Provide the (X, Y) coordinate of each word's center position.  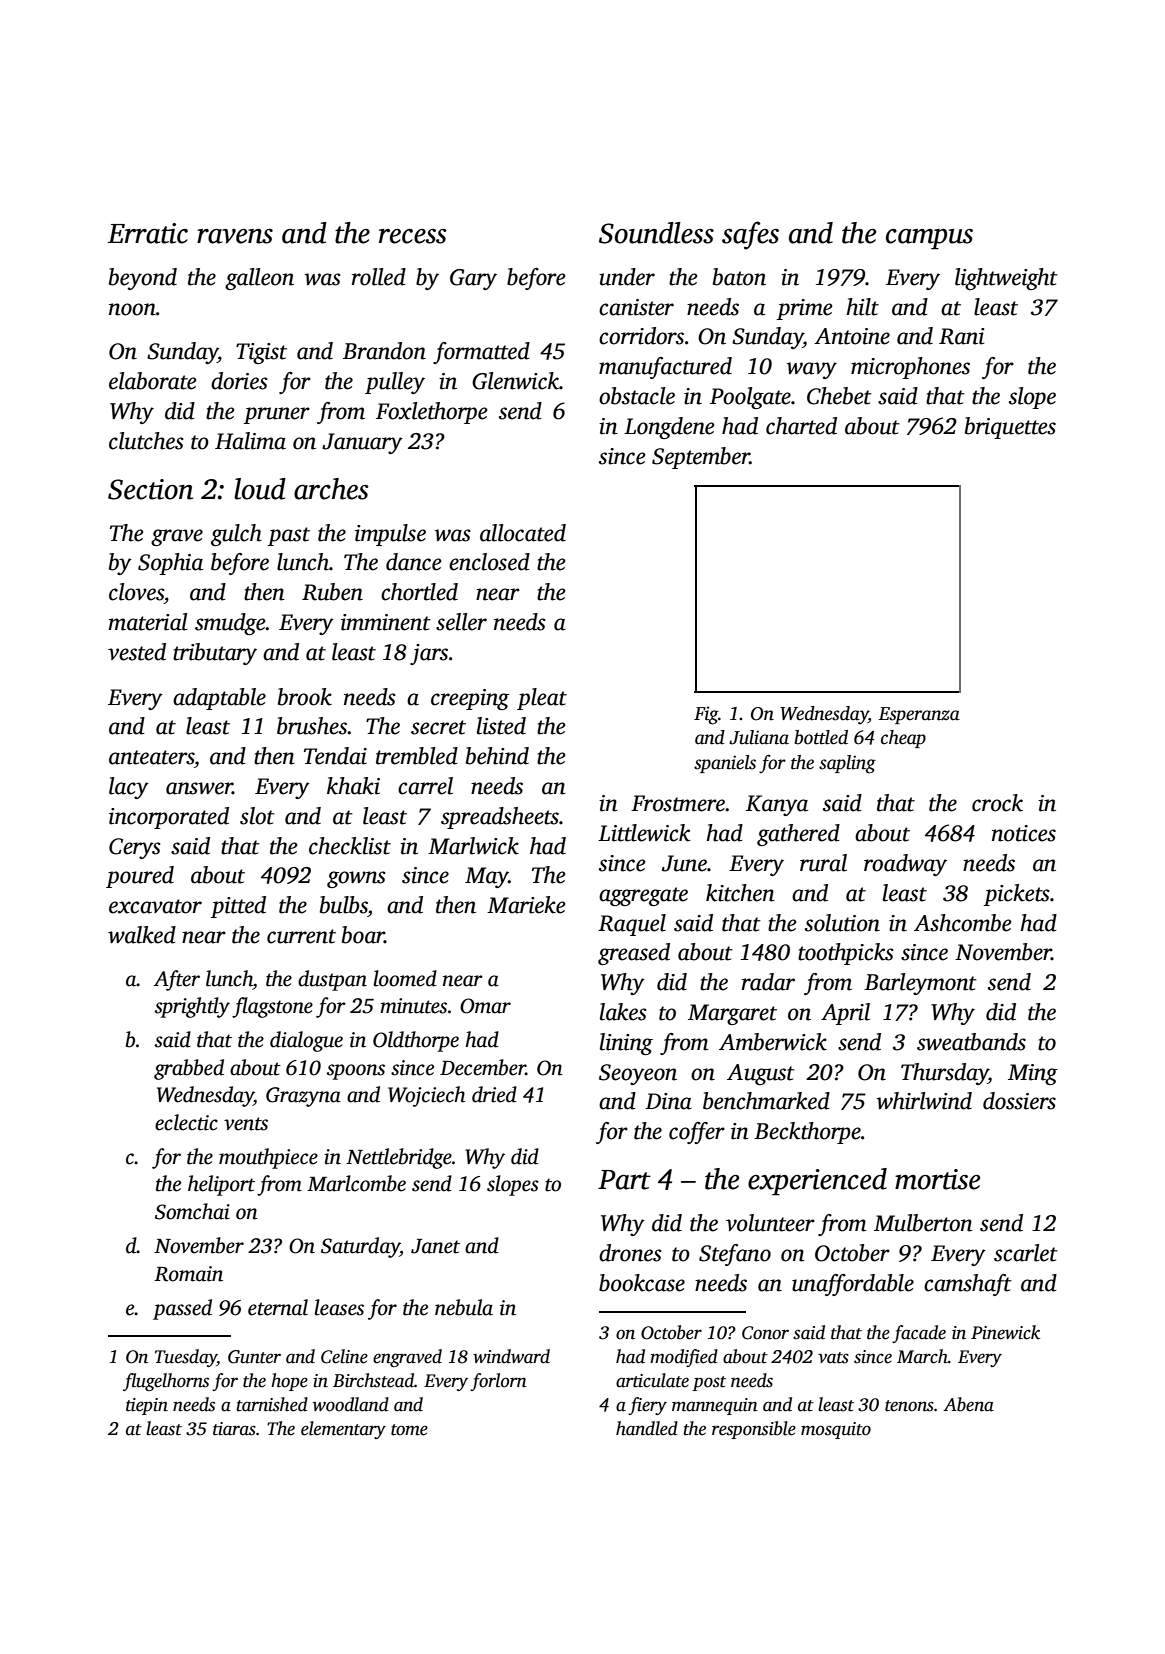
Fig (706, 715)
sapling (847, 764)
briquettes (1010, 428)
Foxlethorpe (431, 413)
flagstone (272, 1007)
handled (647, 1428)
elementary (343, 1430)
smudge (230, 624)
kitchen (740, 893)
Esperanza (919, 715)
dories (239, 381)
